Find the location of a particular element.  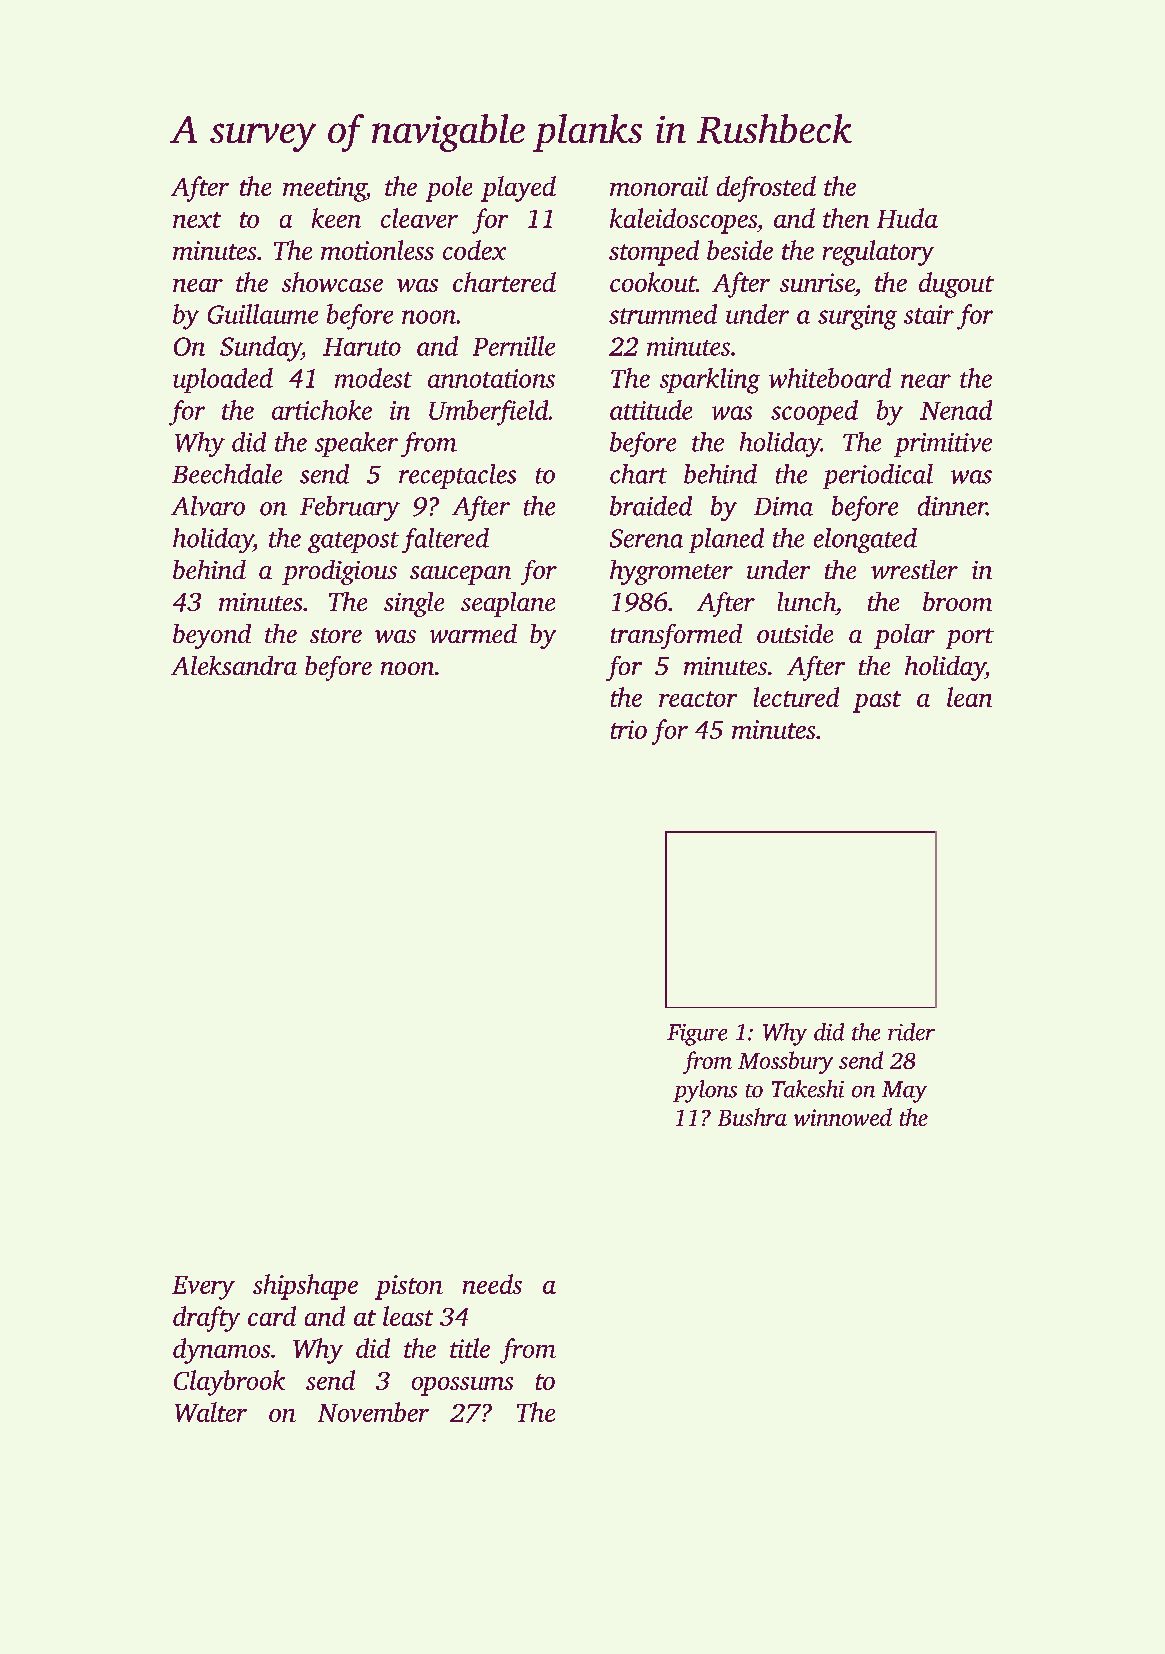

monorail is located at coordinates (659, 186).
